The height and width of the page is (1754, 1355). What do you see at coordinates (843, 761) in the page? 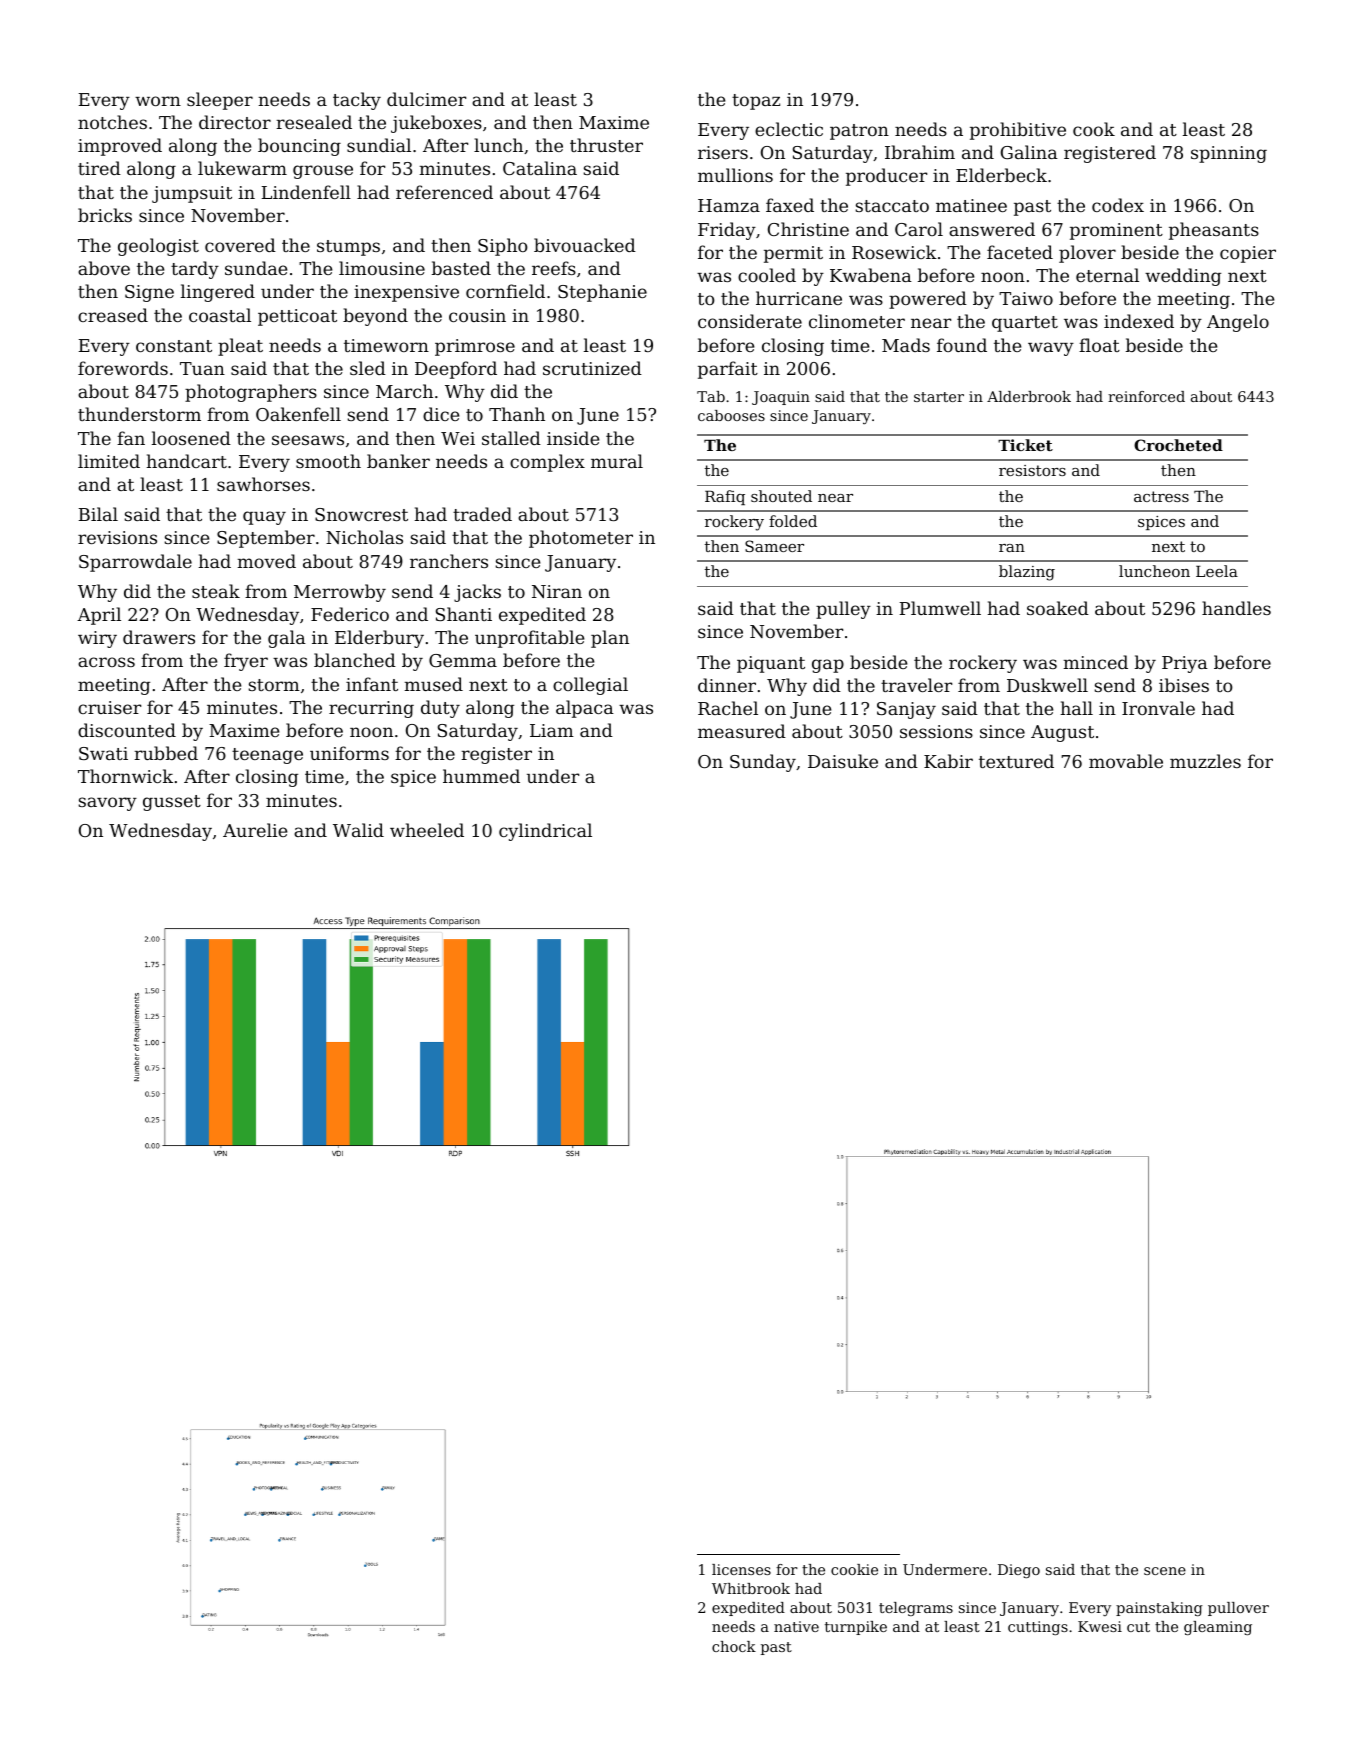
I see `Daisuke` at bounding box center [843, 761].
